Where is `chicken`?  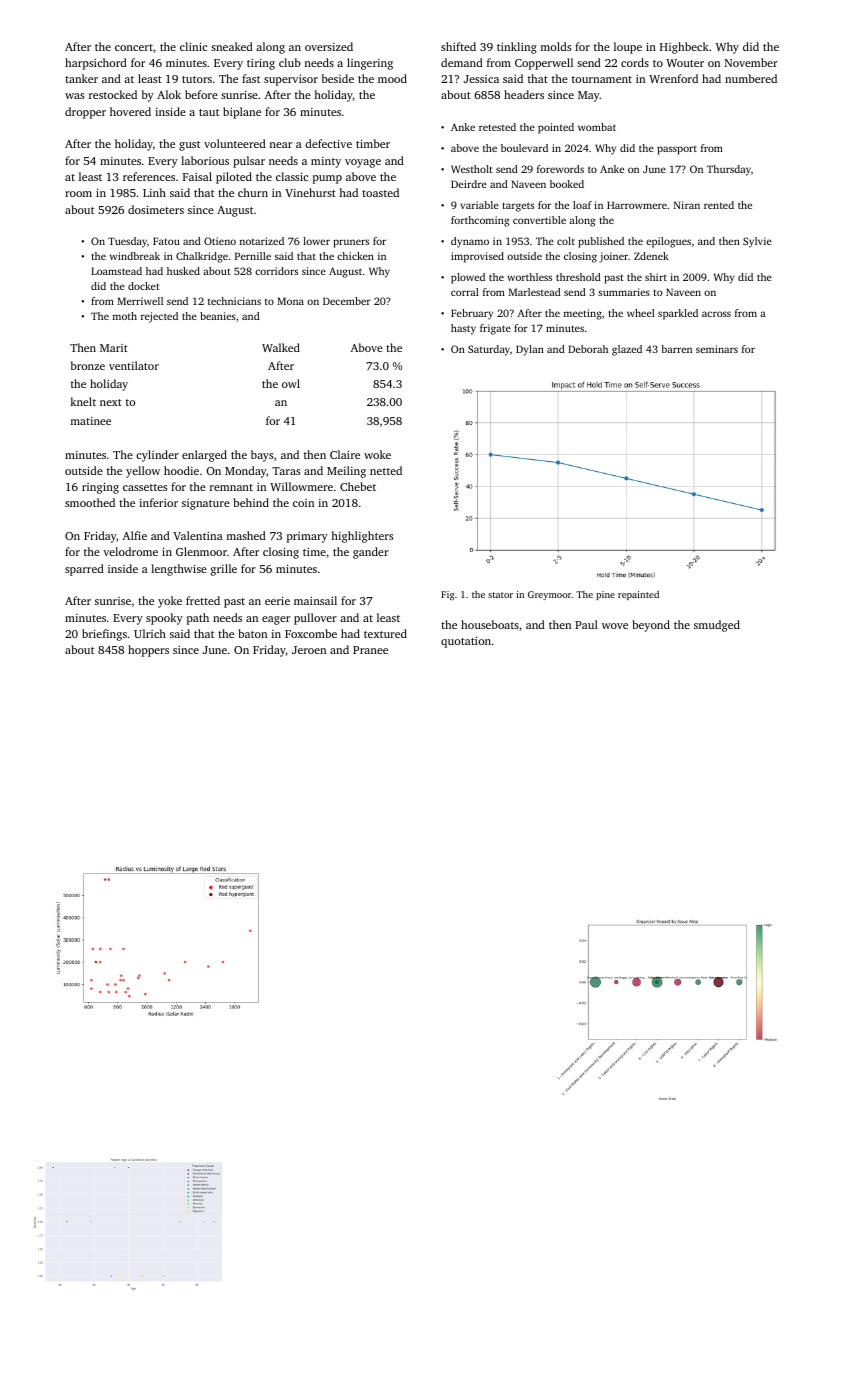
chicken is located at coordinates (355, 256).
